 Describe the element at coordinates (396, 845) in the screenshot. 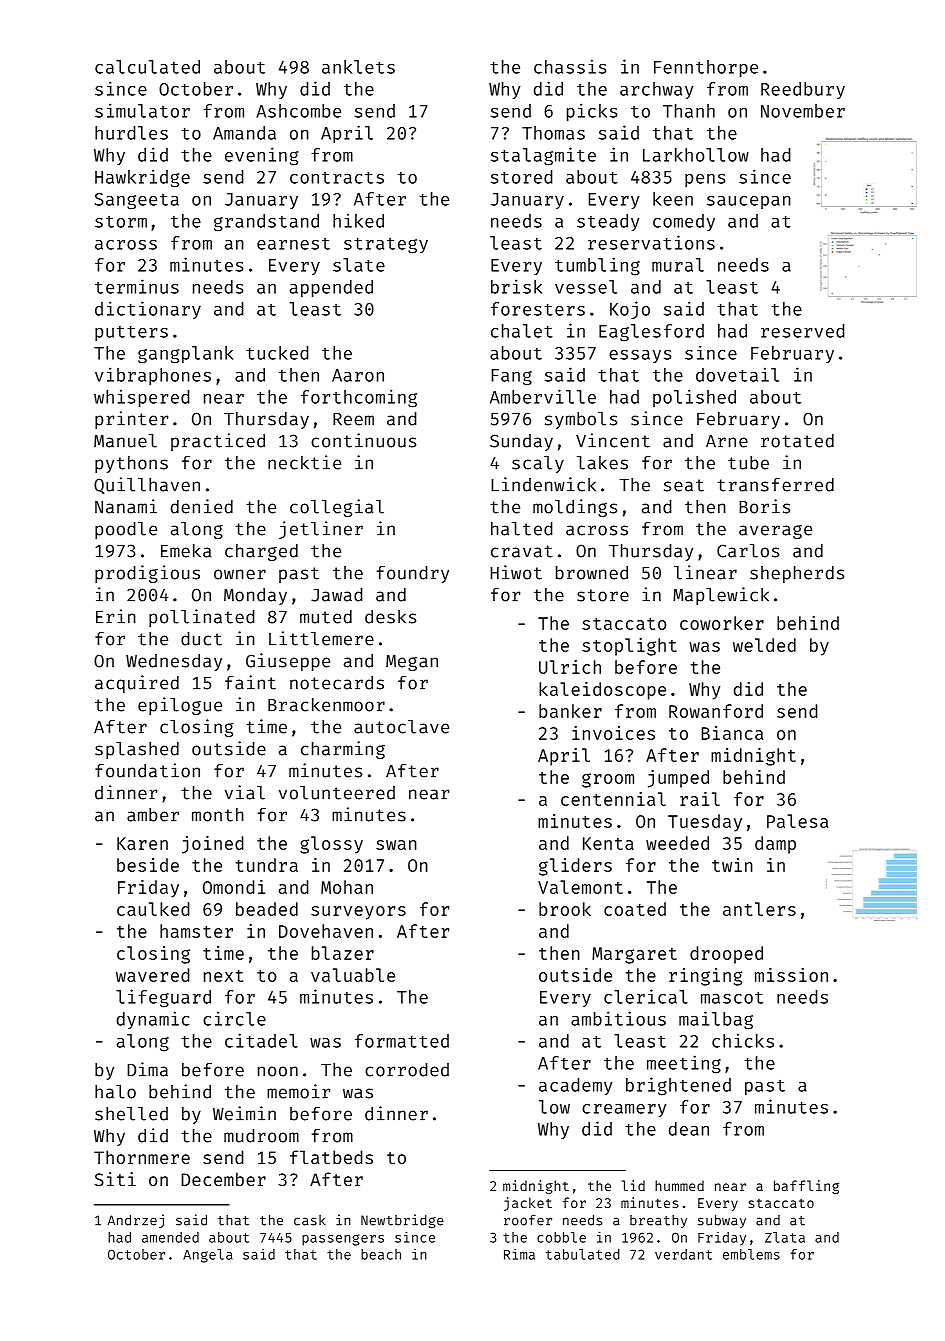

I see `swan` at that location.
